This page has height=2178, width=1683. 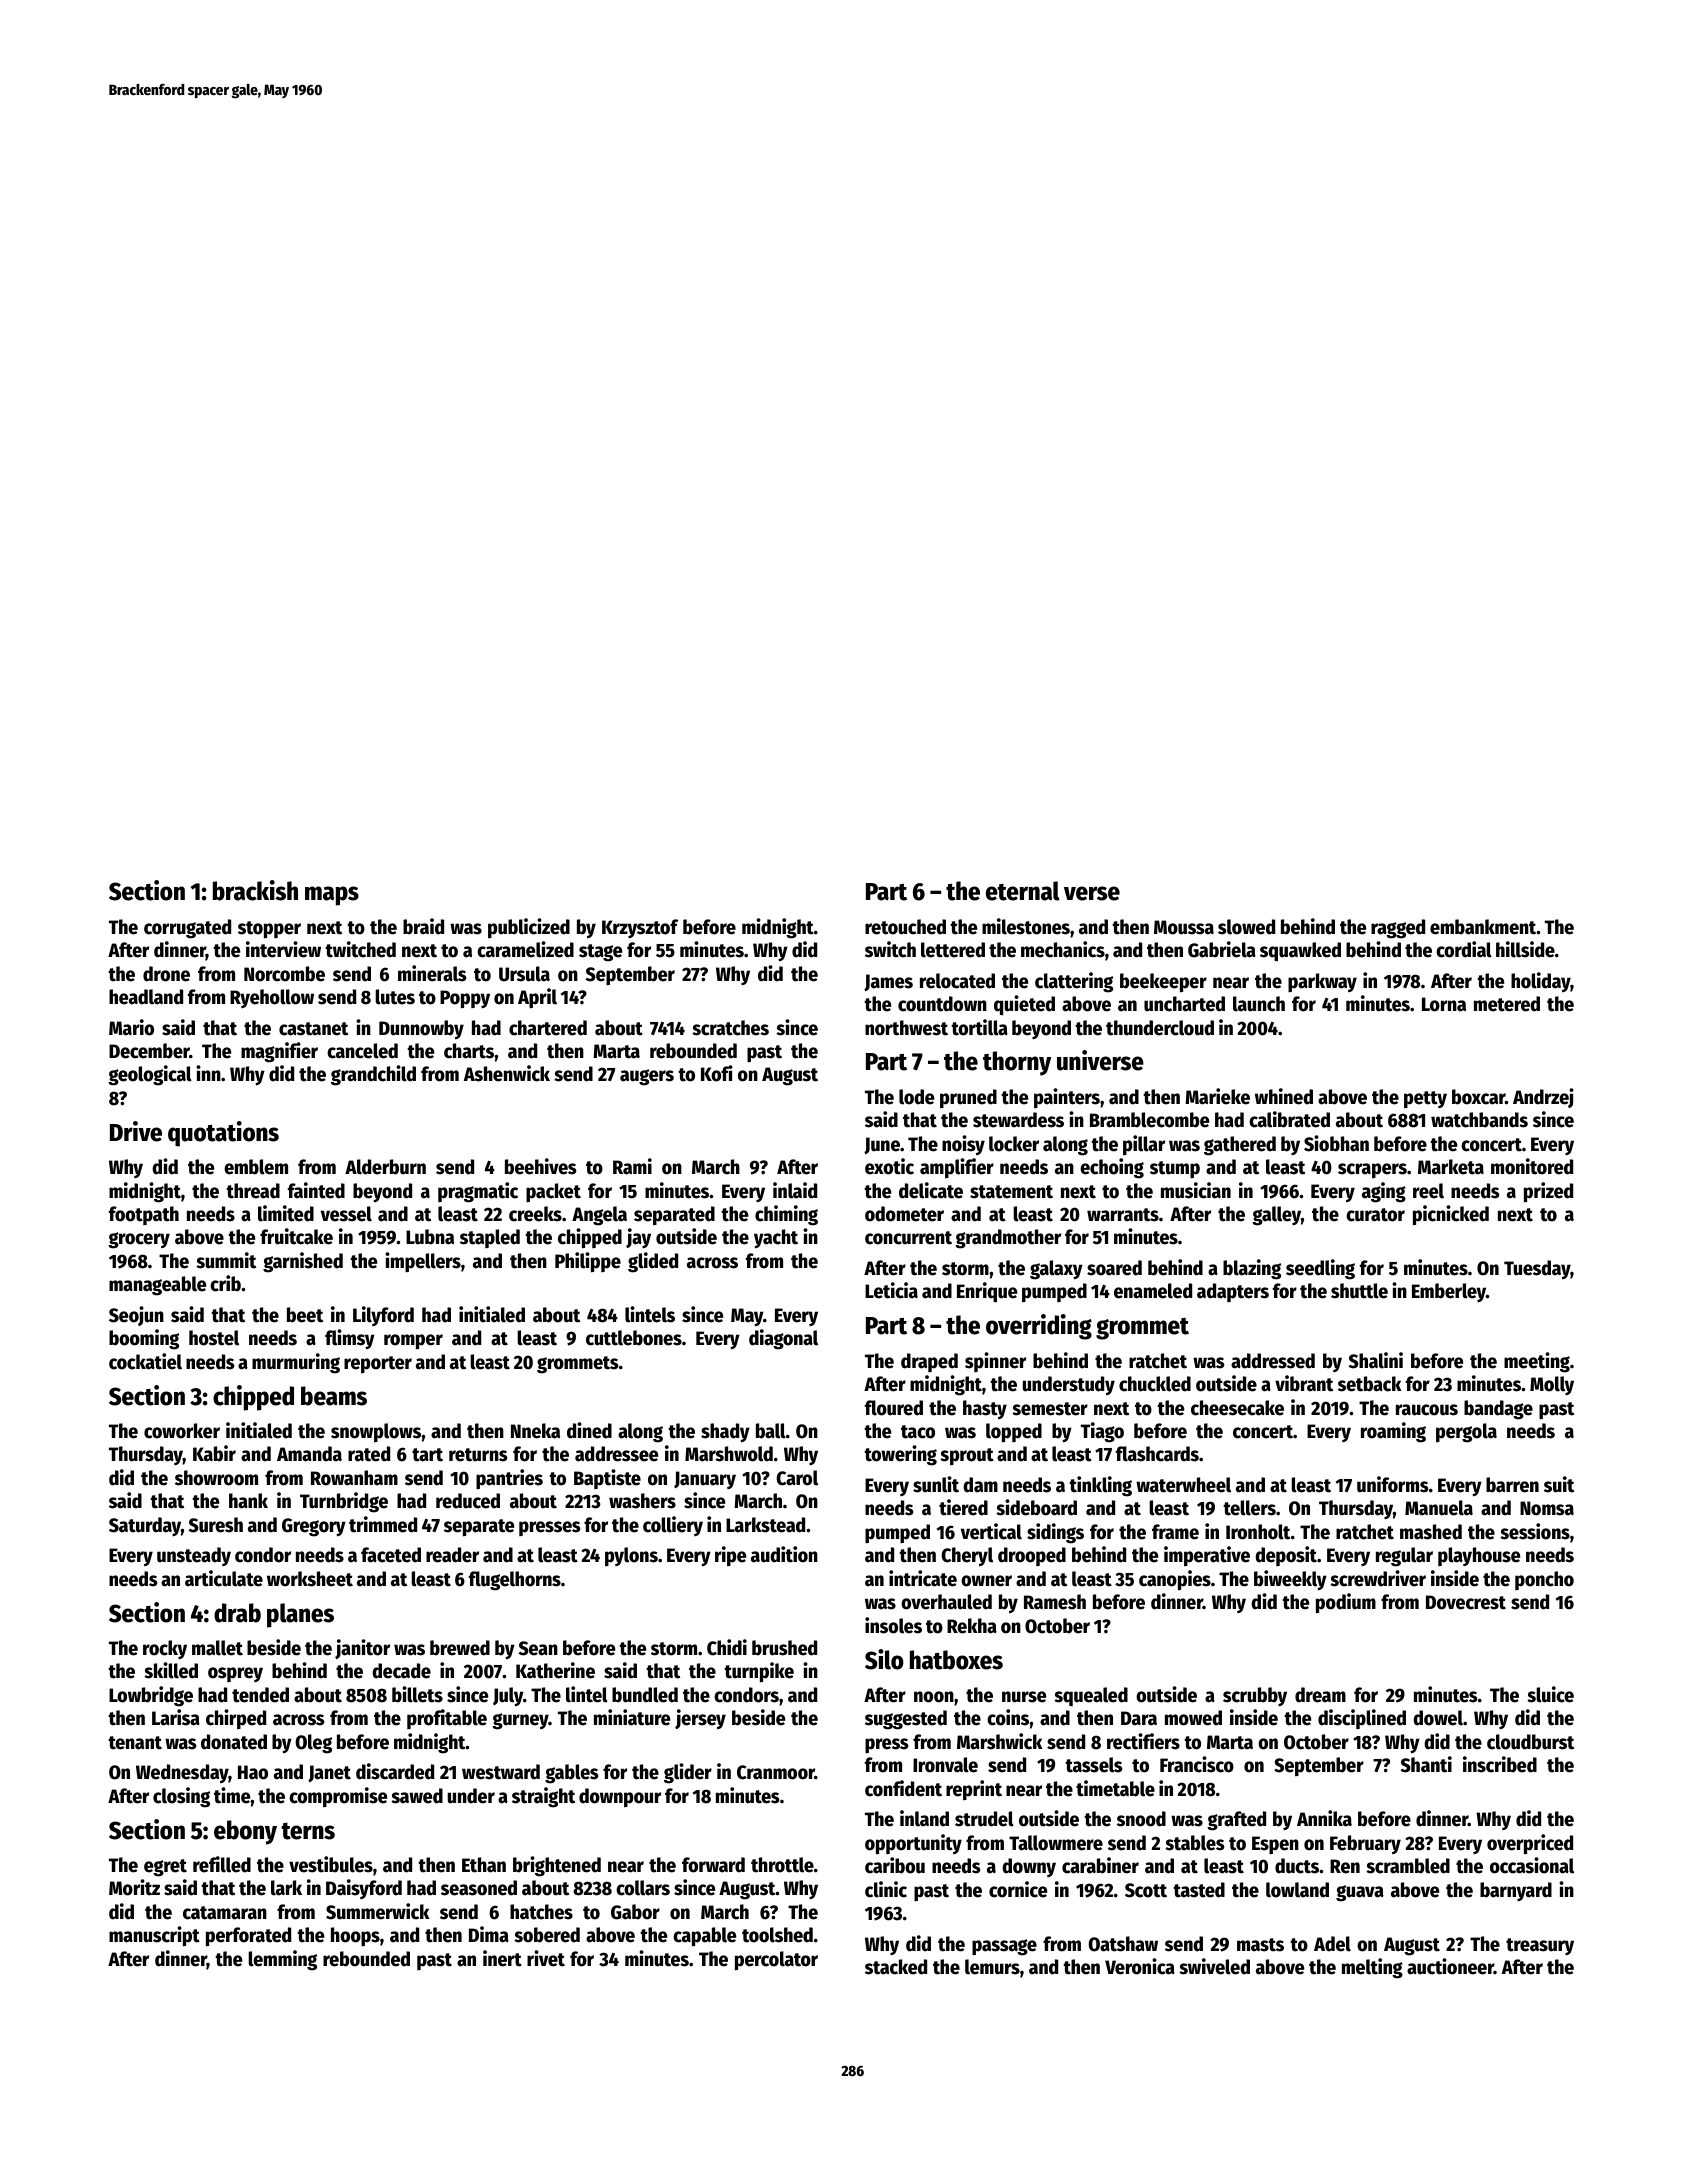 I want to click on lemurs, so click(x=992, y=1967).
